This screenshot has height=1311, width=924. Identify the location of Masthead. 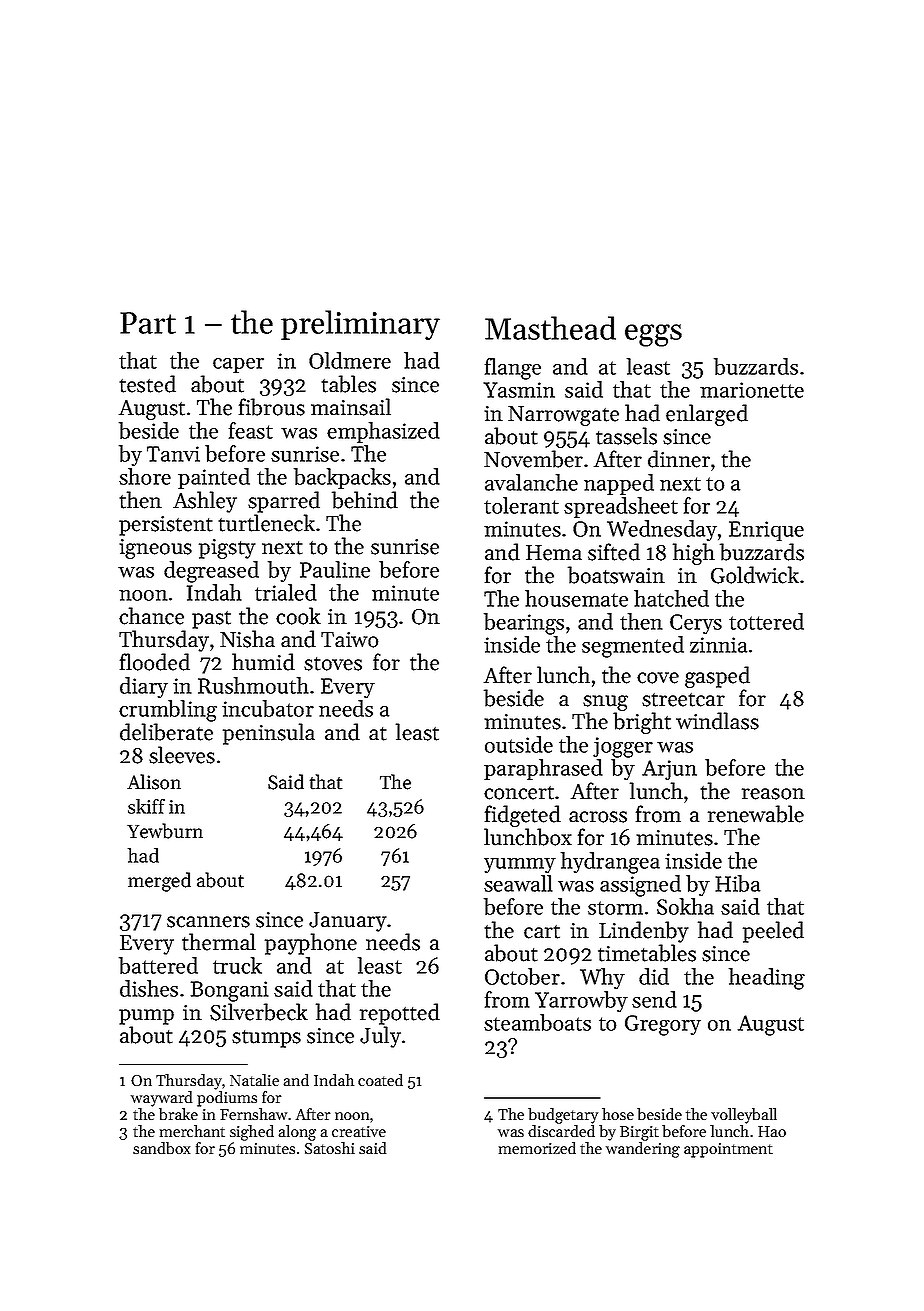
(550, 328).
